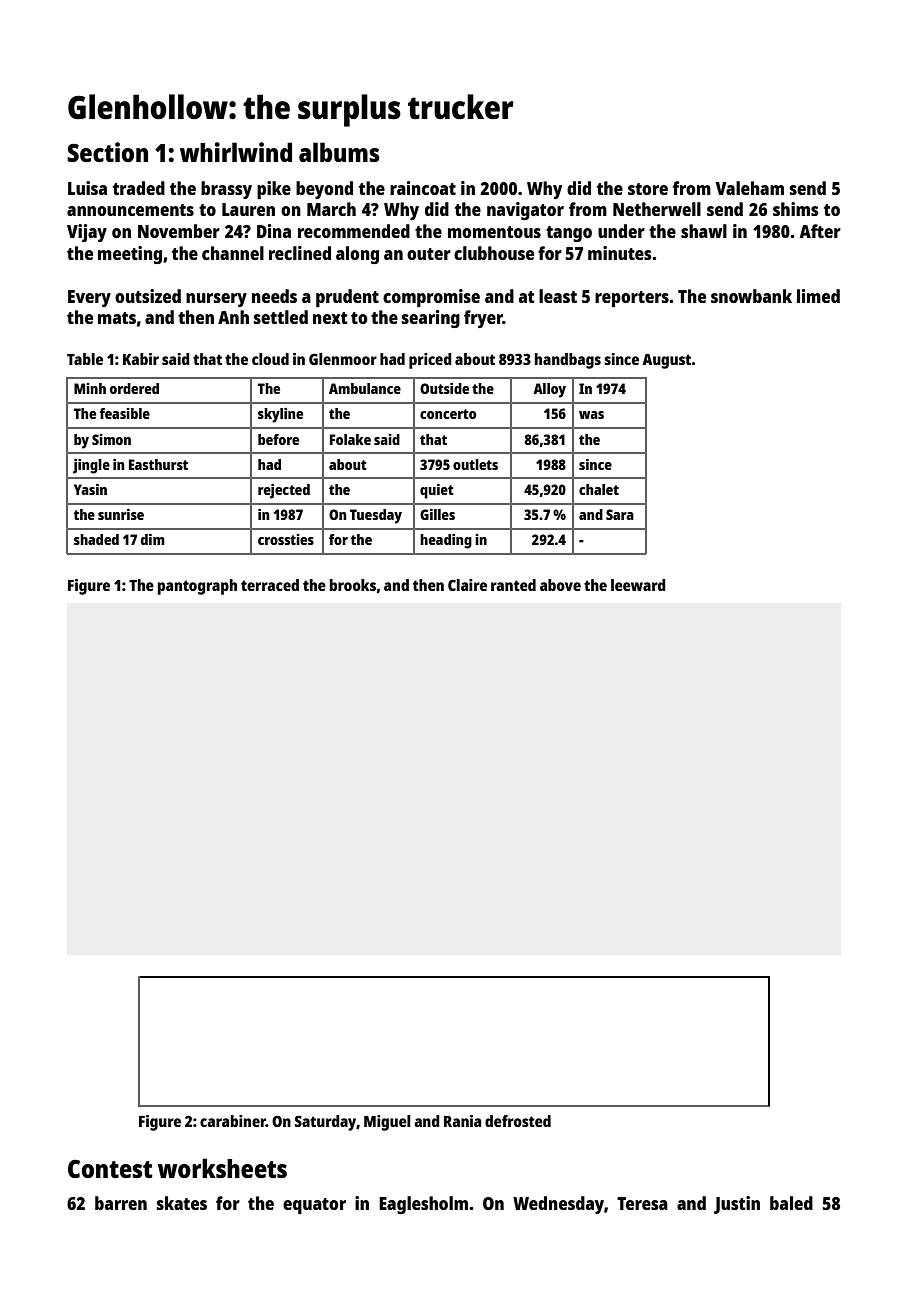 Image resolution: width=908 pixels, height=1316 pixels. Describe the element at coordinates (197, 587) in the document. I see `pantograph` at that location.
